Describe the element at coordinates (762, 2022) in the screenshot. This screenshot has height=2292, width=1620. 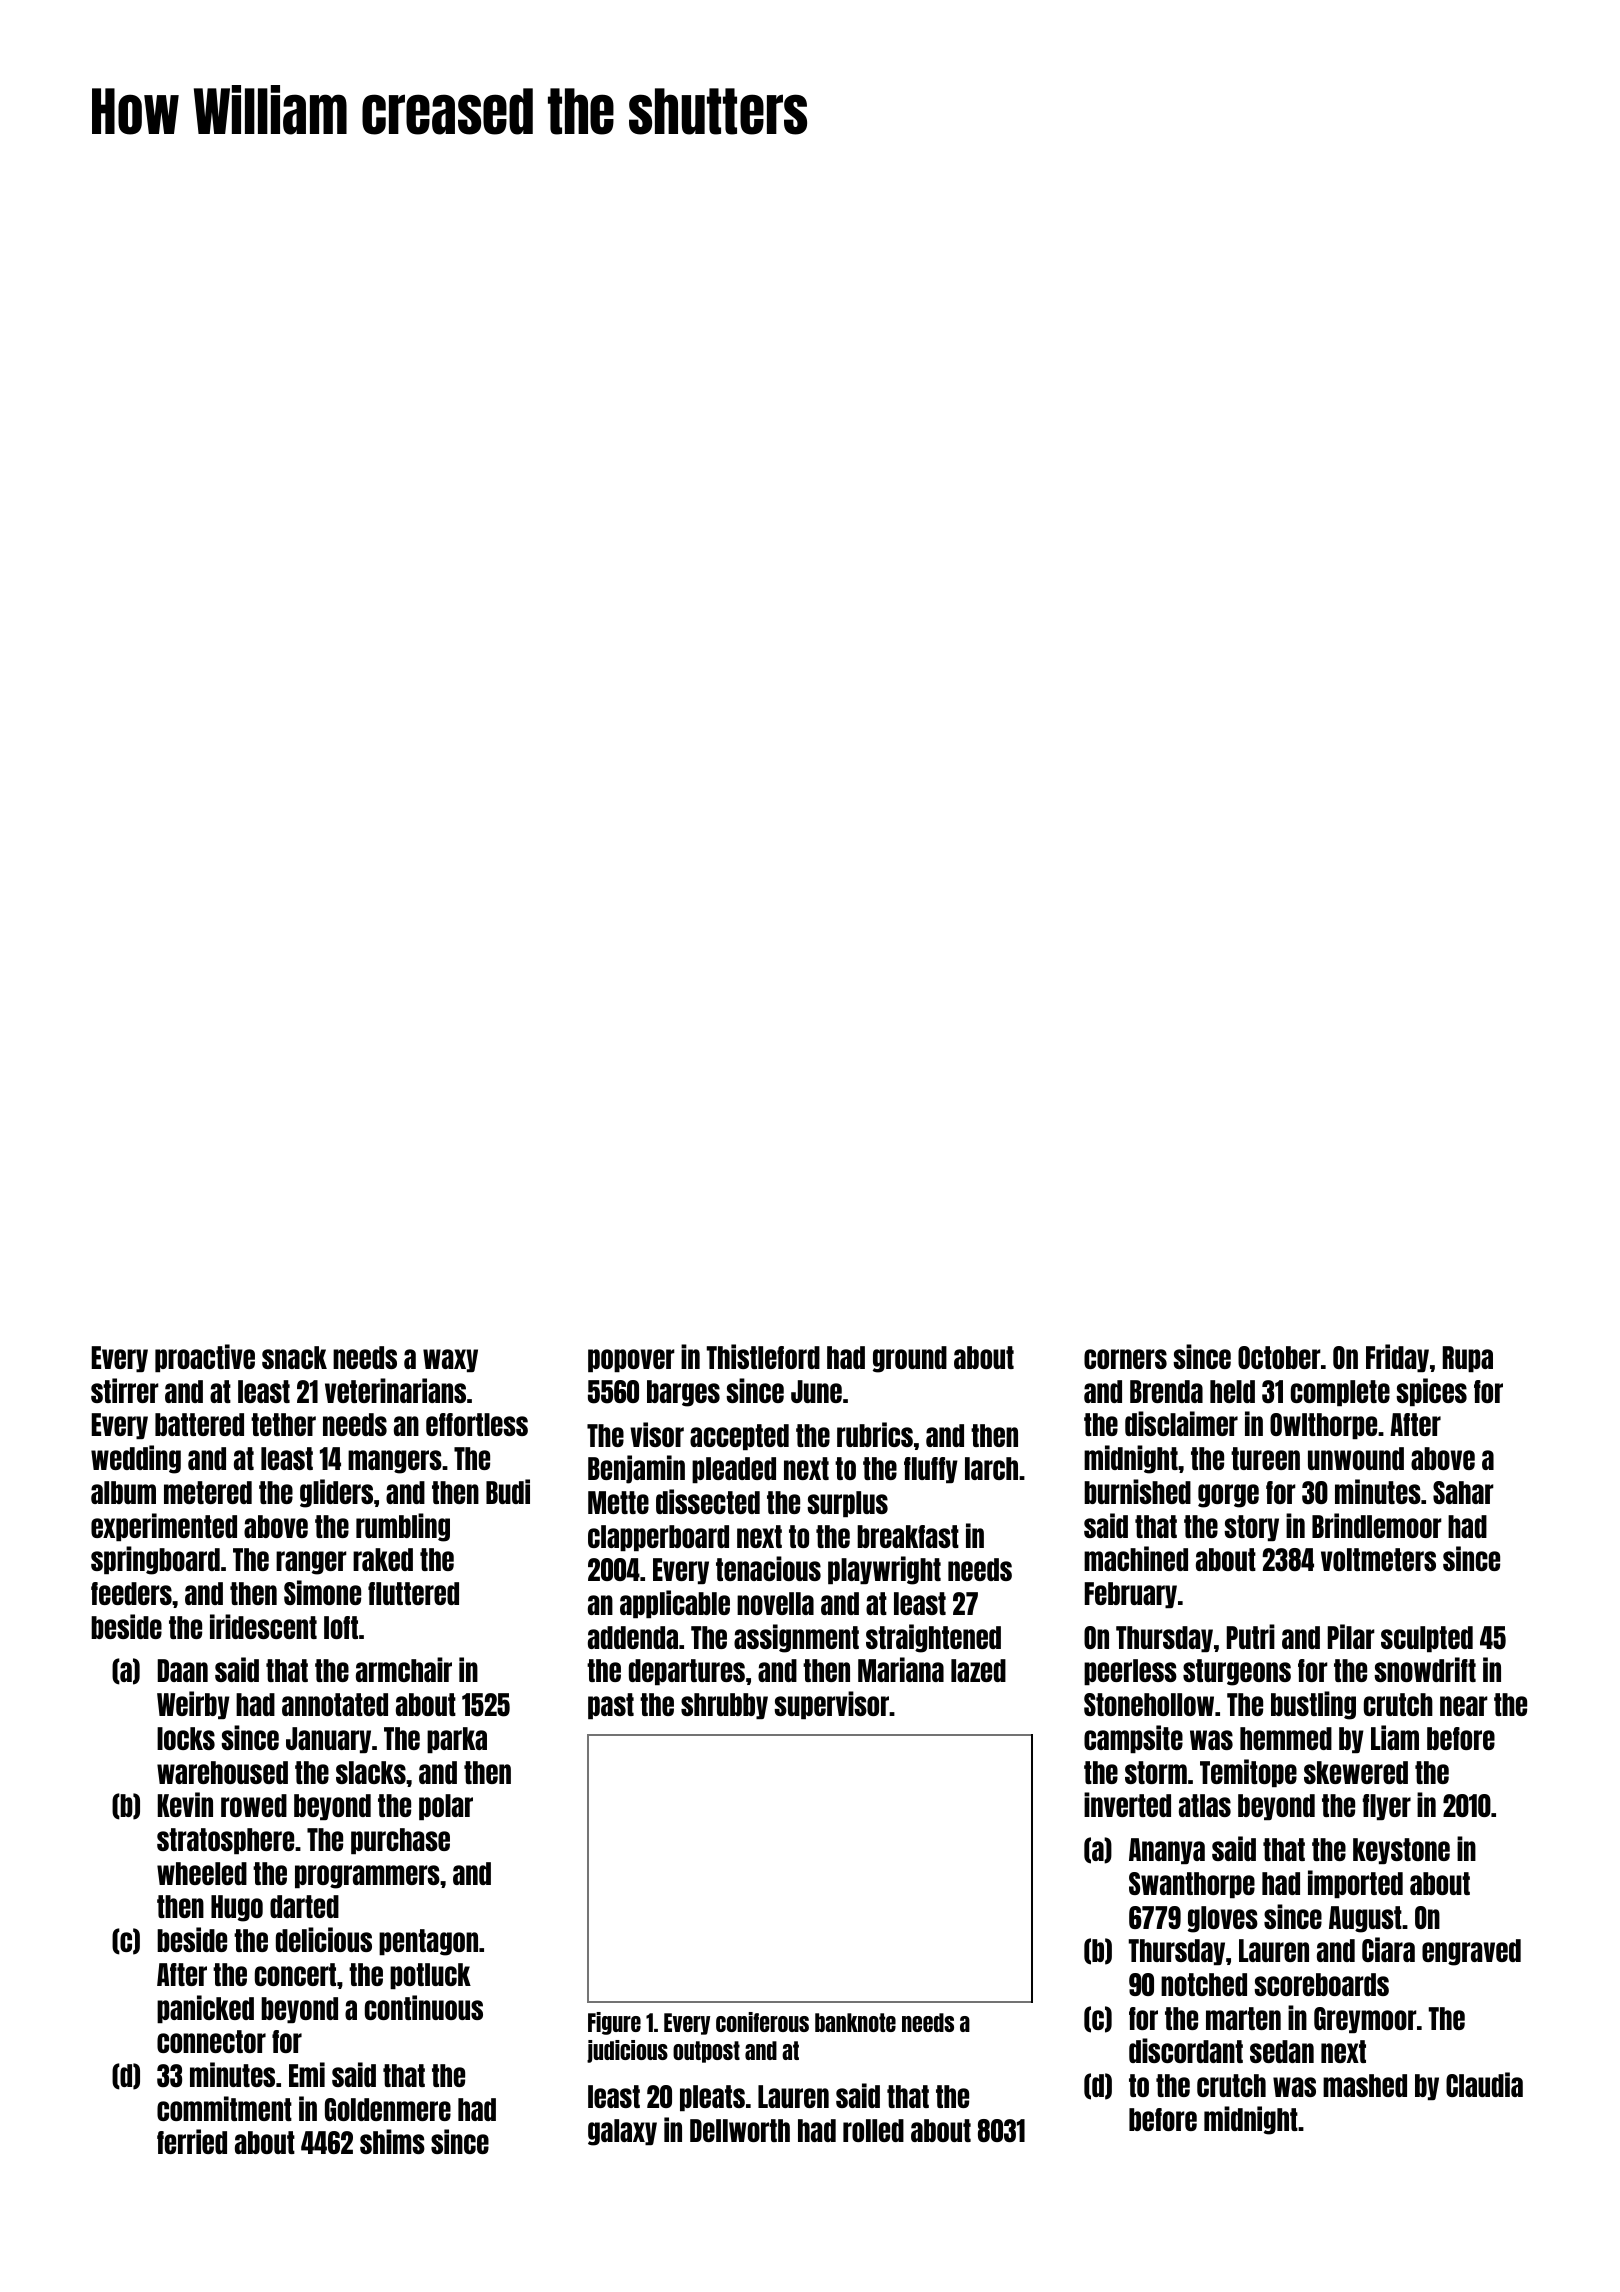
I see `coniferous` at that location.
